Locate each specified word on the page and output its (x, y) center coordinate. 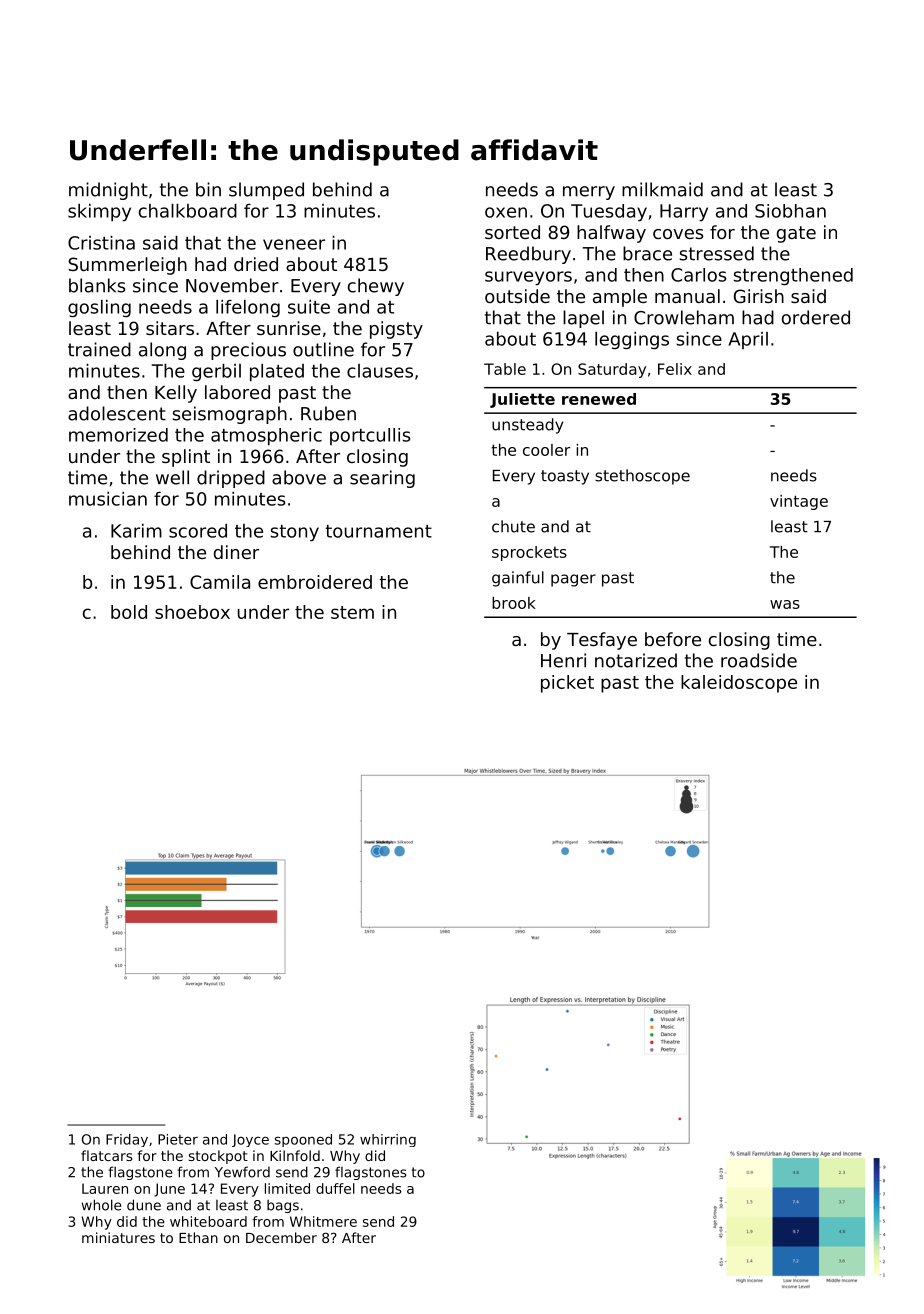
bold (129, 612)
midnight (108, 191)
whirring (388, 1140)
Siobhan (790, 211)
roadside (759, 660)
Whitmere (323, 1221)
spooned (303, 1140)
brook (514, 603)
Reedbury (528, 255)
